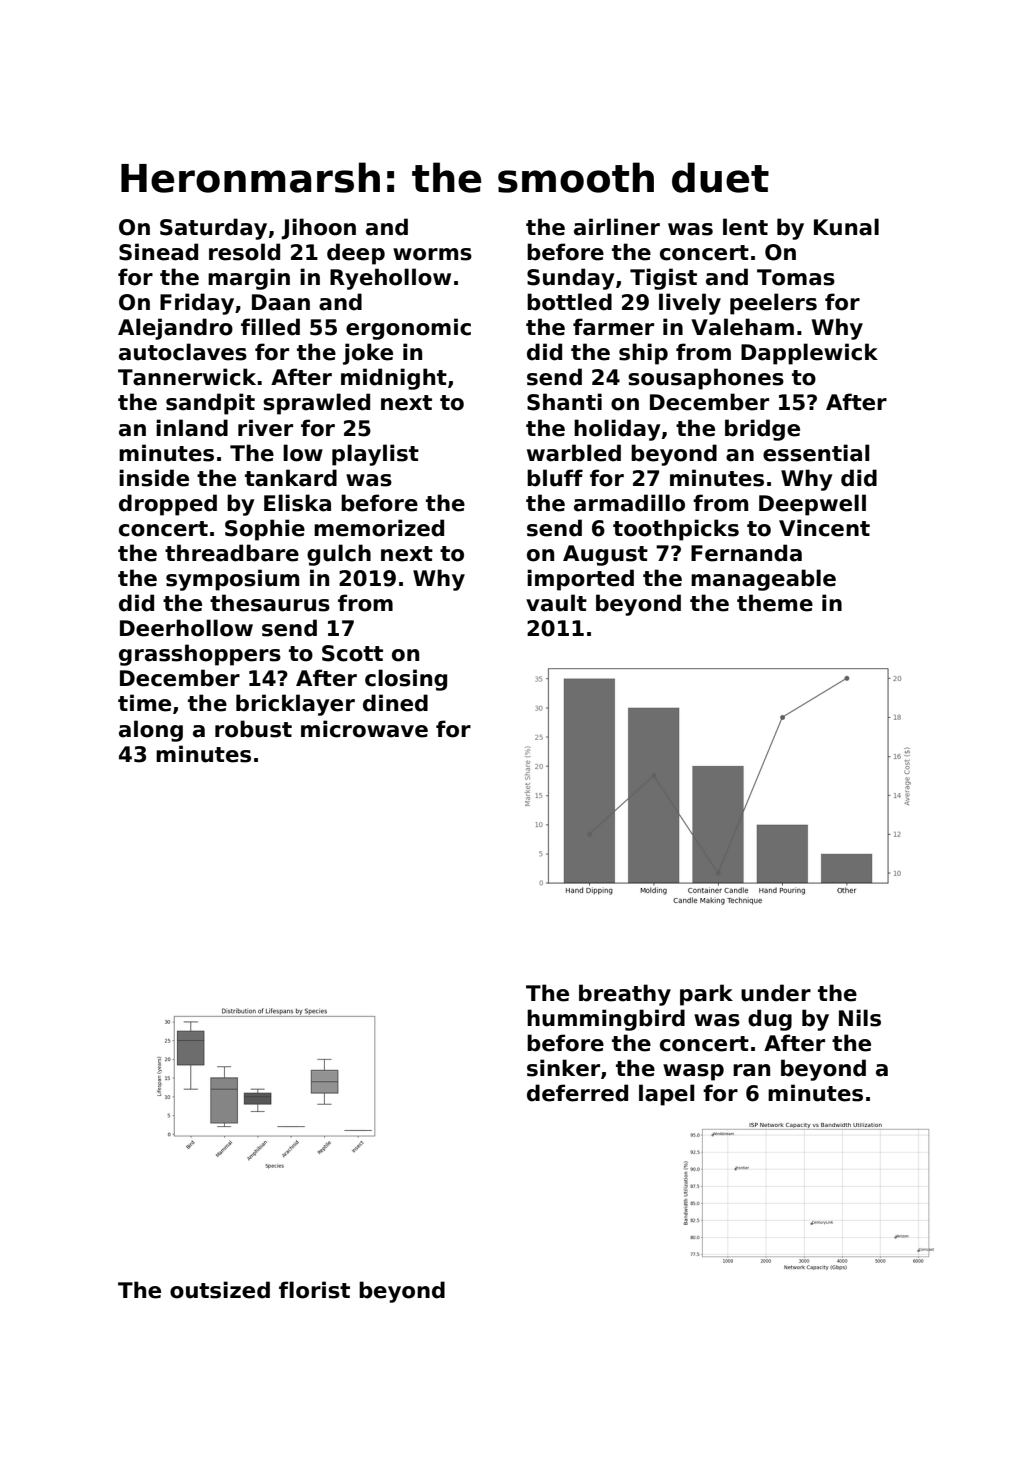  What do you see at coordinates (232, 580) in the image?
I see `symposium` at bounding box center [232, 580].
